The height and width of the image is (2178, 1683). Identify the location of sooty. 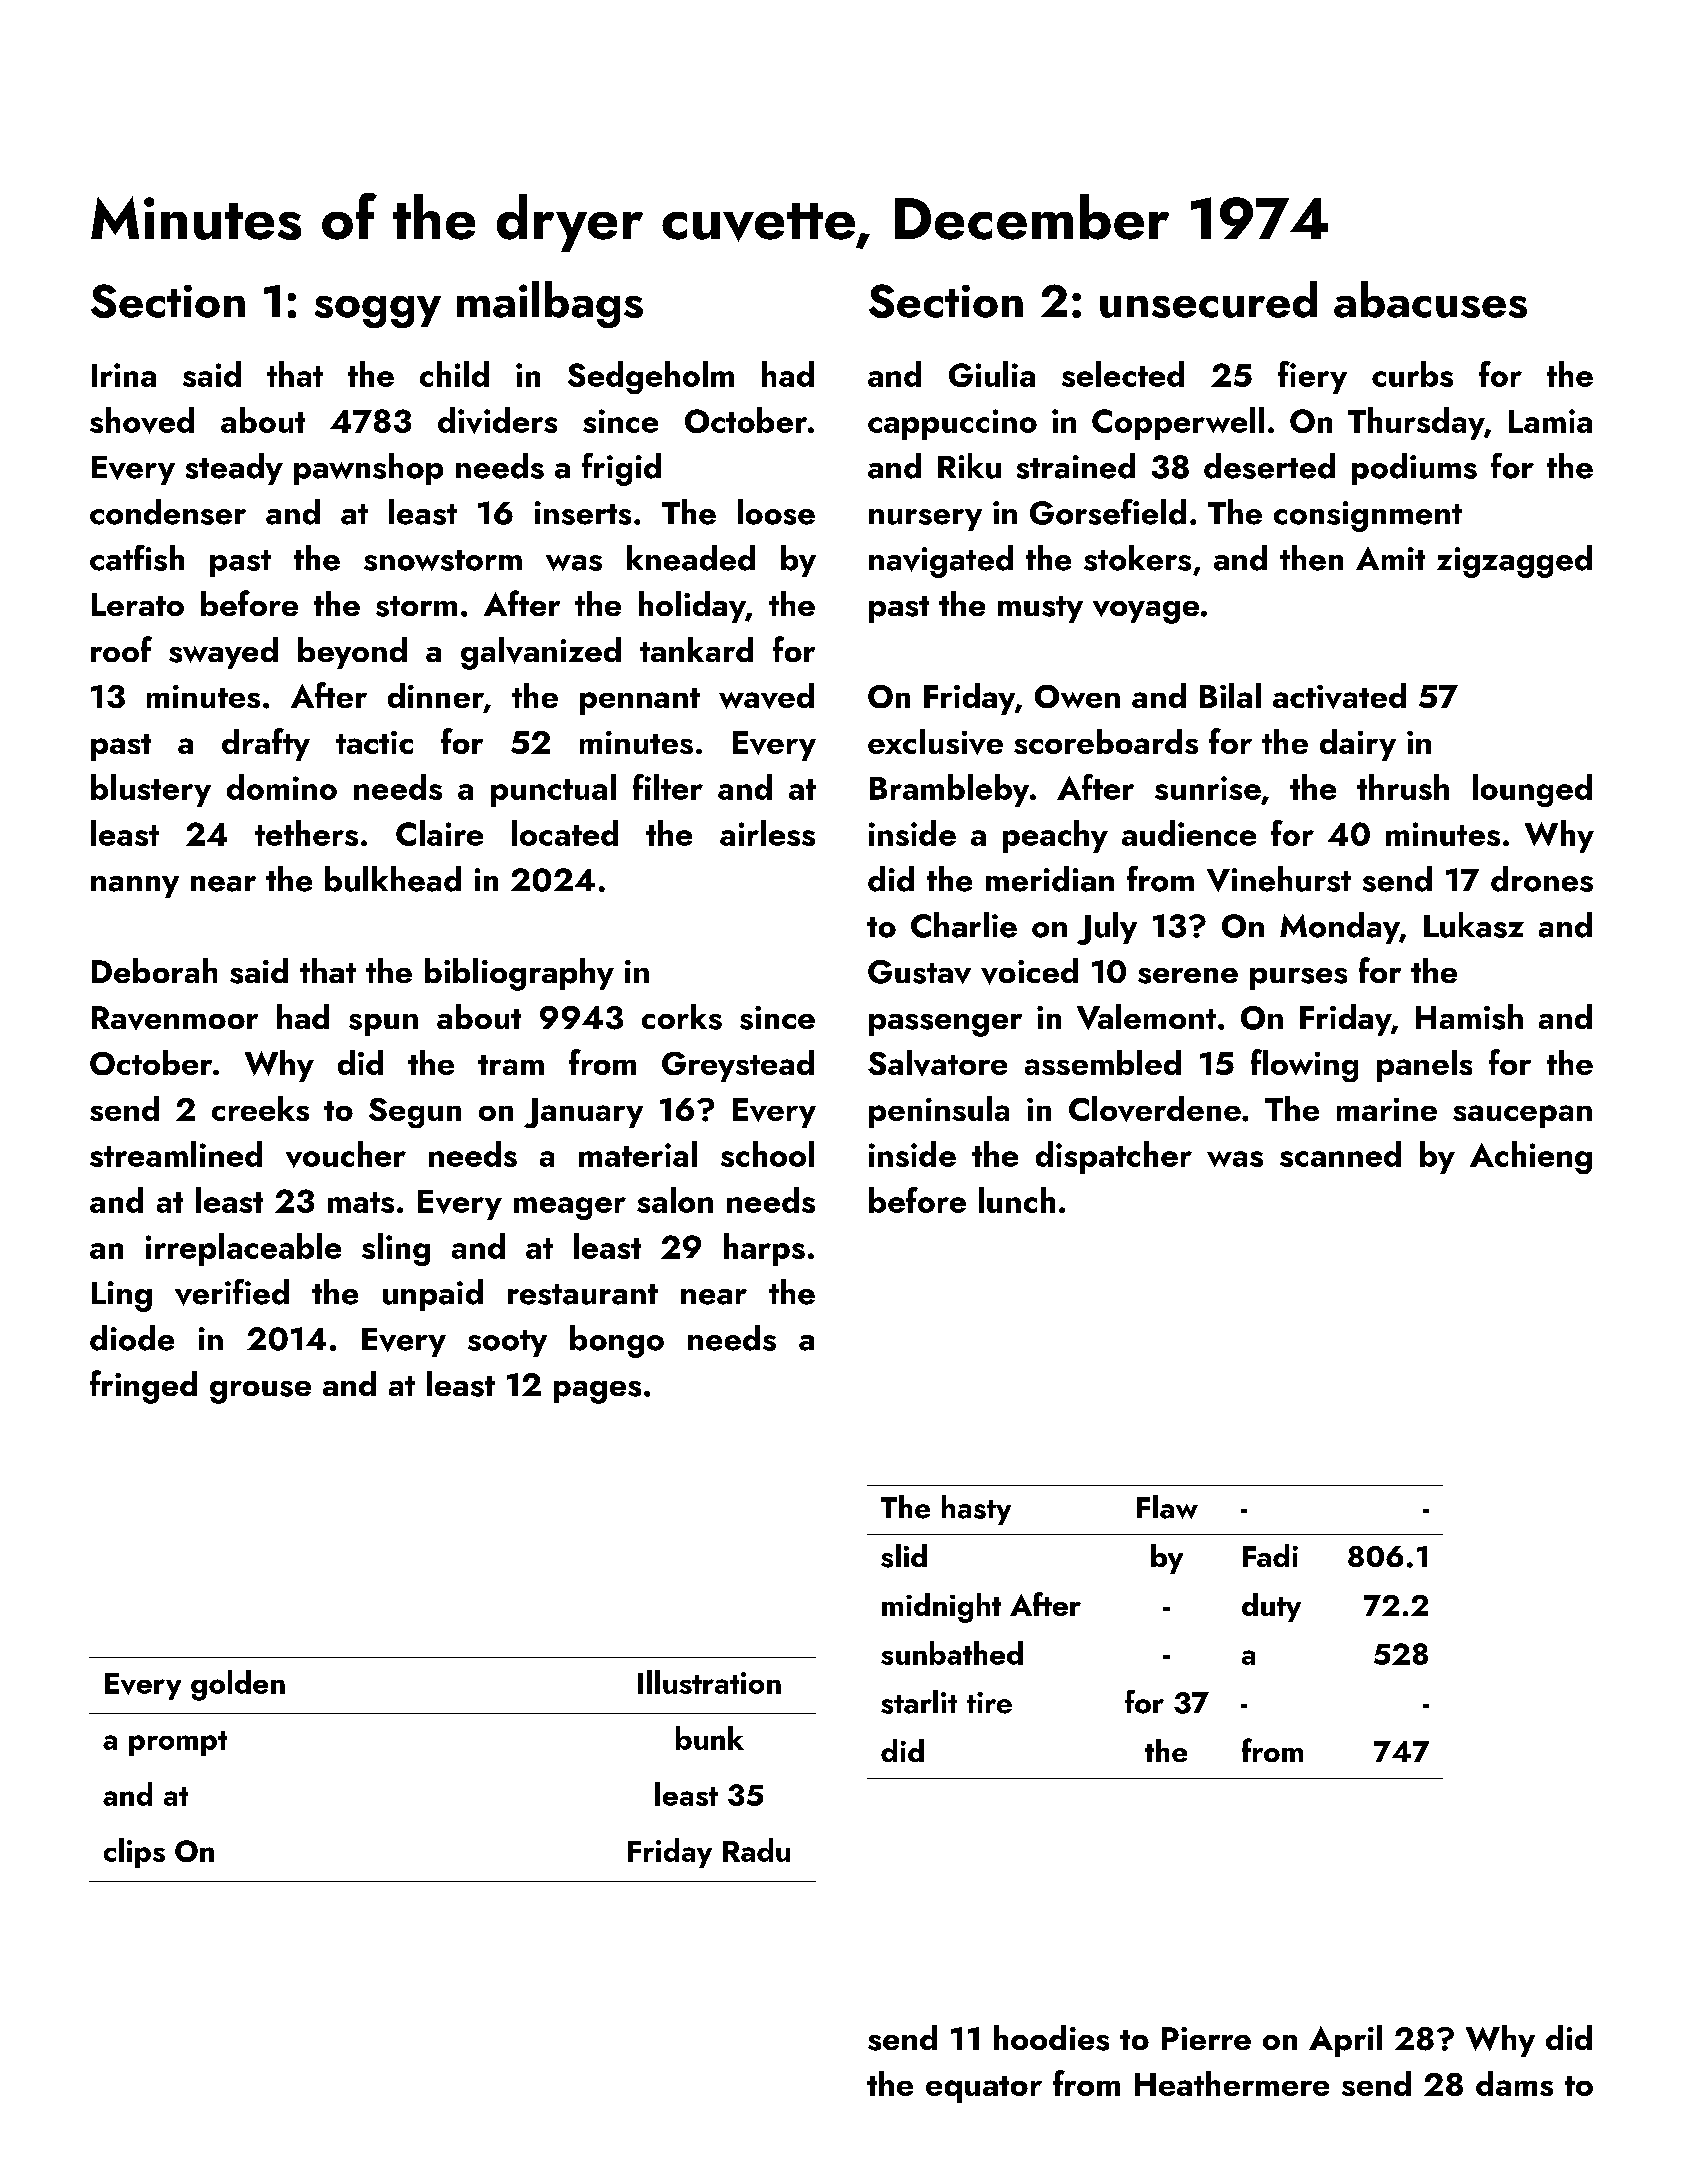
(507, 1343).
